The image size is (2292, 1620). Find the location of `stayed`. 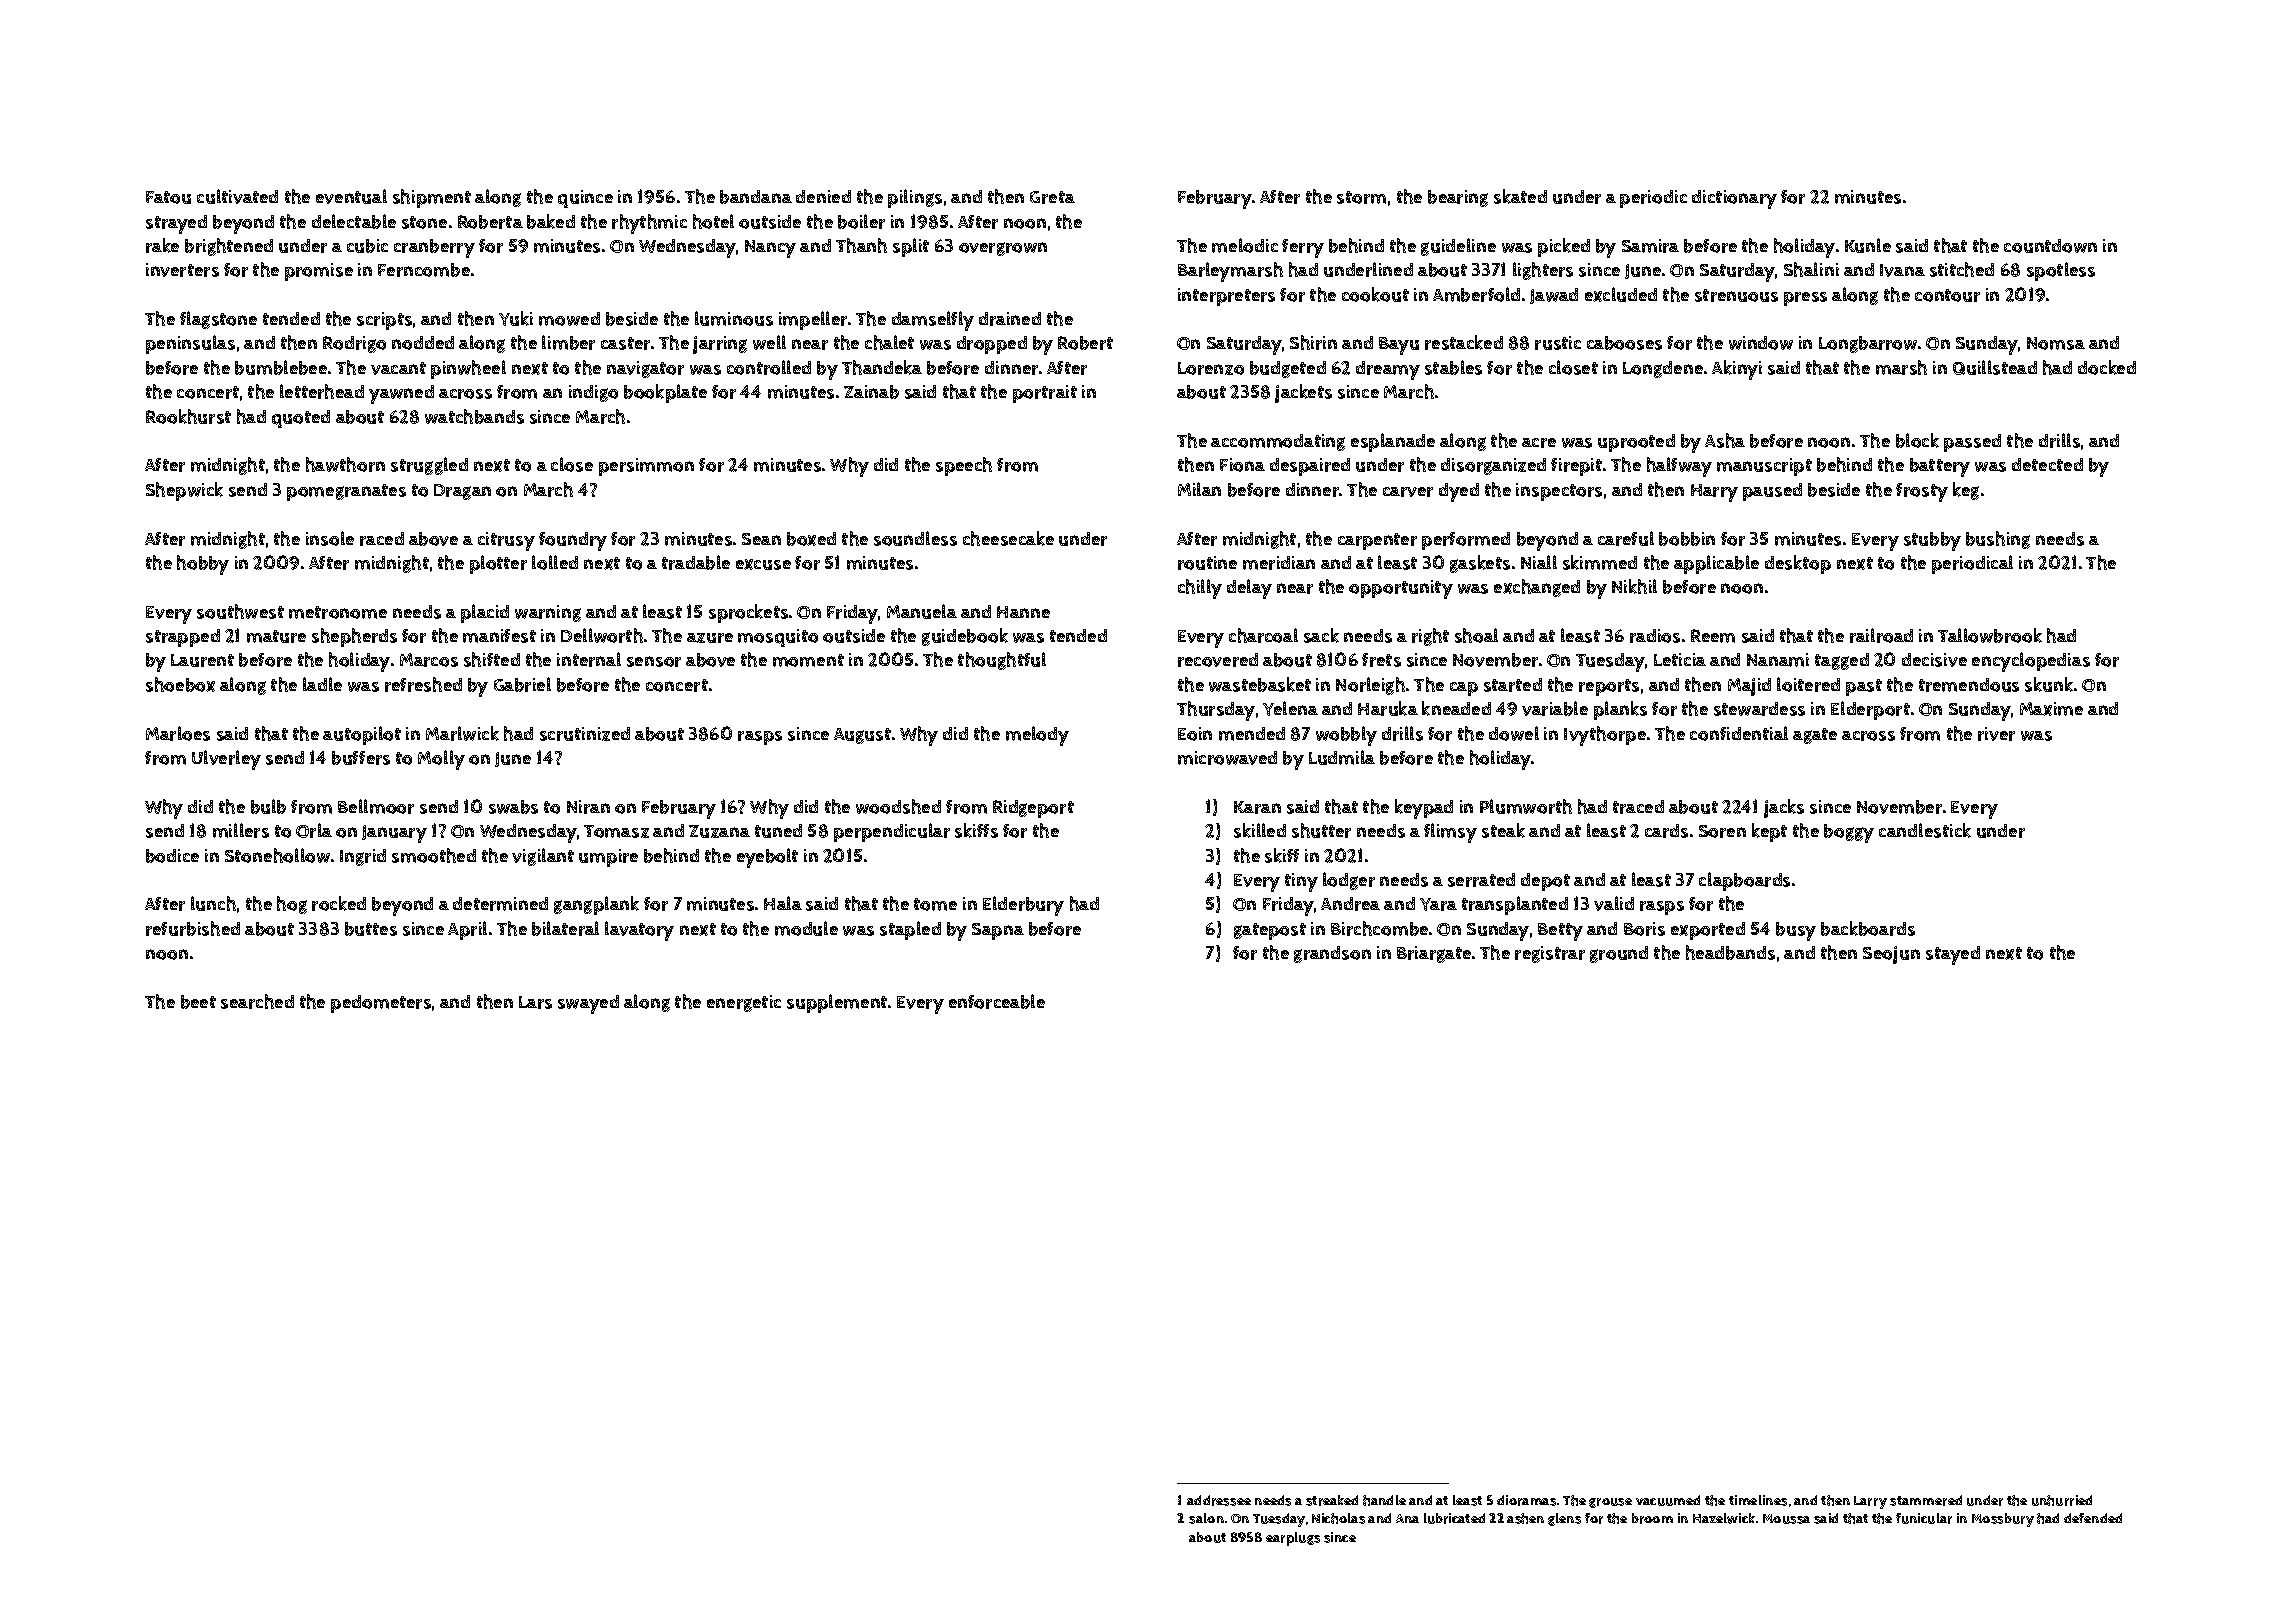

stayed is located at coordinates (1953, 955).
